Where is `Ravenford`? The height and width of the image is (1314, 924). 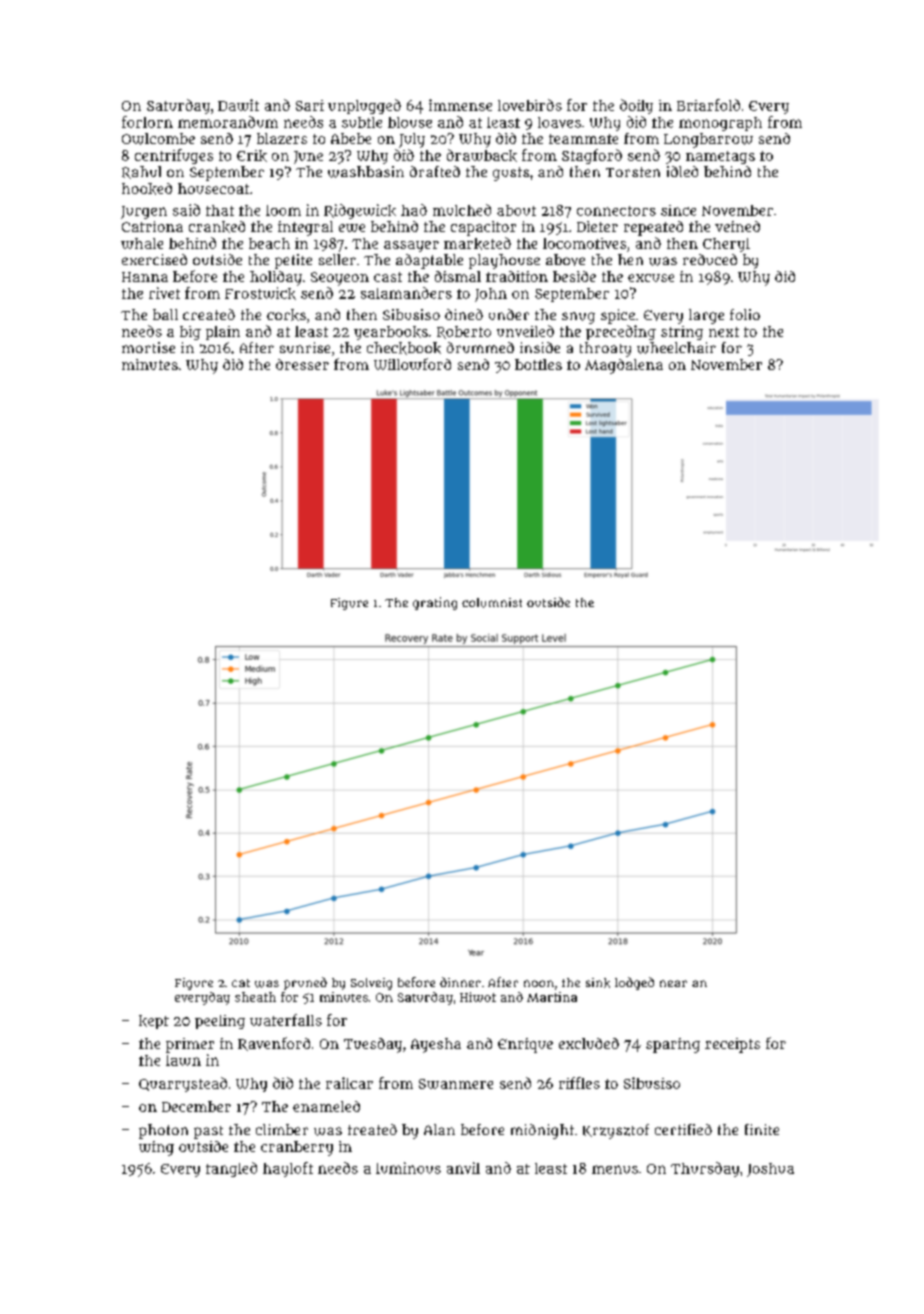 Ravenford is located at coordinates (274, 1044).
